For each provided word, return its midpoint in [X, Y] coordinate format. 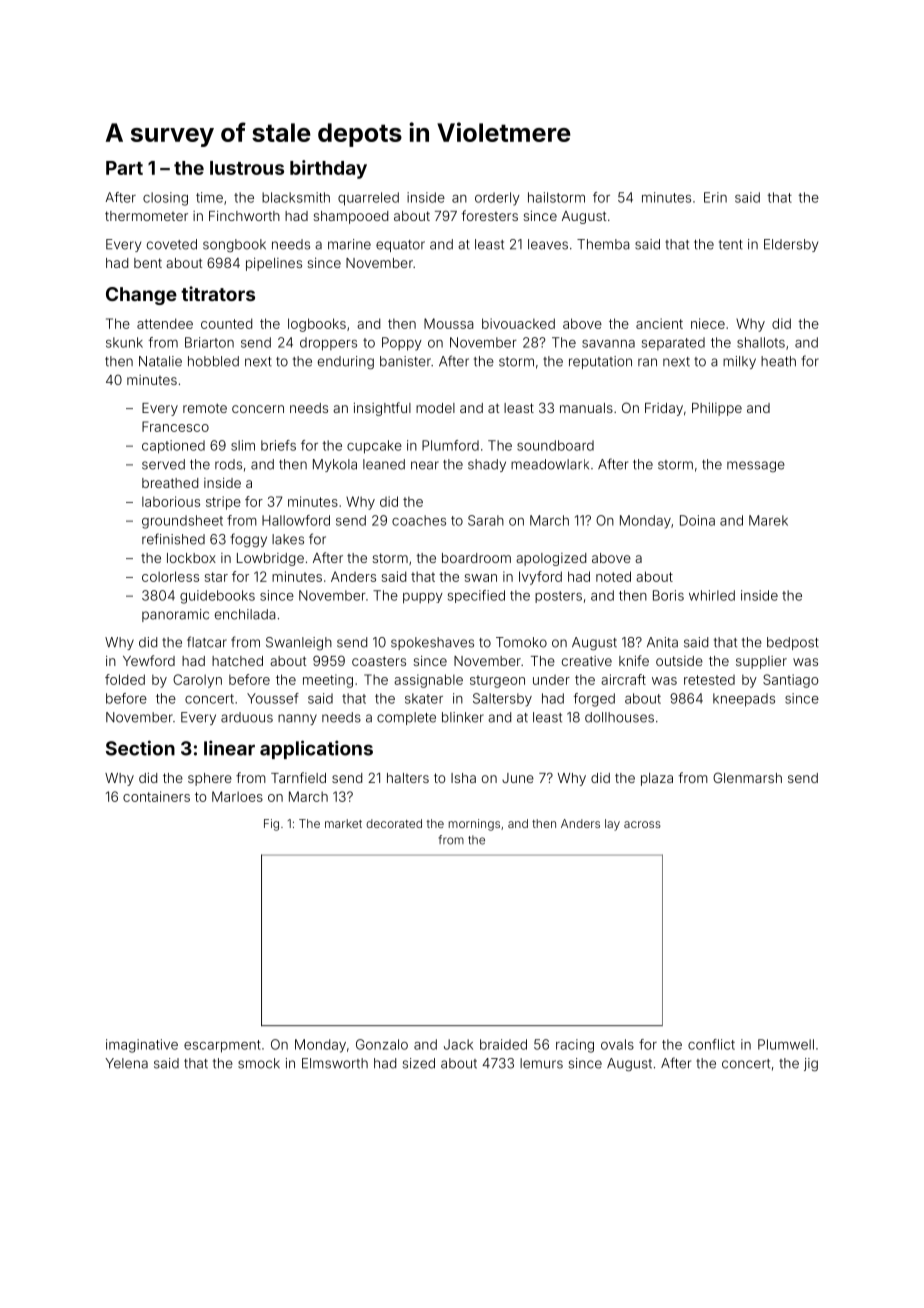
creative [587, 661]
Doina [697, 520]
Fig [271, 825]
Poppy [402, 344]
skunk [124, 342]
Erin [715, 197]
